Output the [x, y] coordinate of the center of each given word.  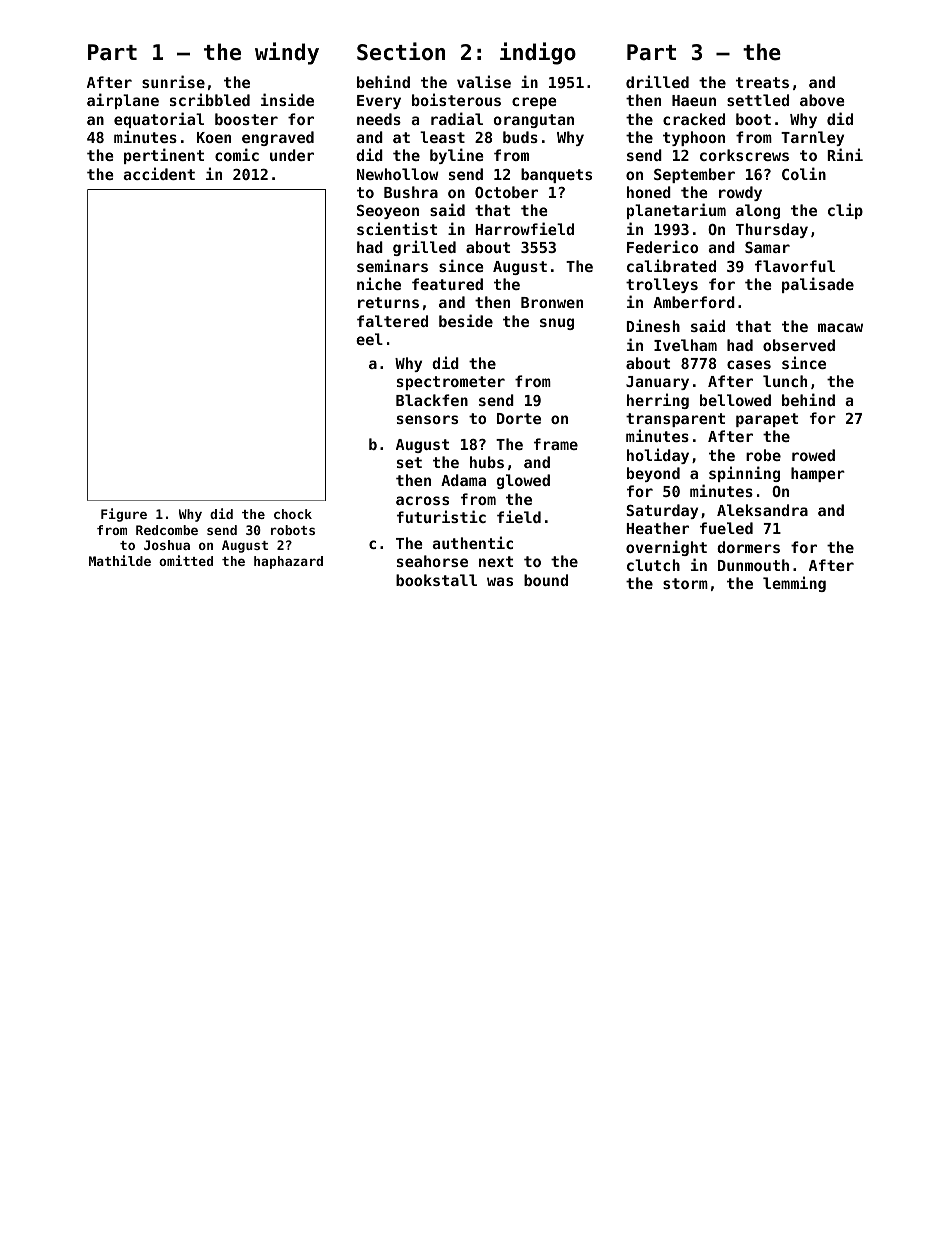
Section [401, 51]
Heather [658, 528]
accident [159, 173]
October [506, 192]
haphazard [288, 562]
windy [287, 53]
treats [762, 82]
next [496, 561]
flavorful [795, 266]
